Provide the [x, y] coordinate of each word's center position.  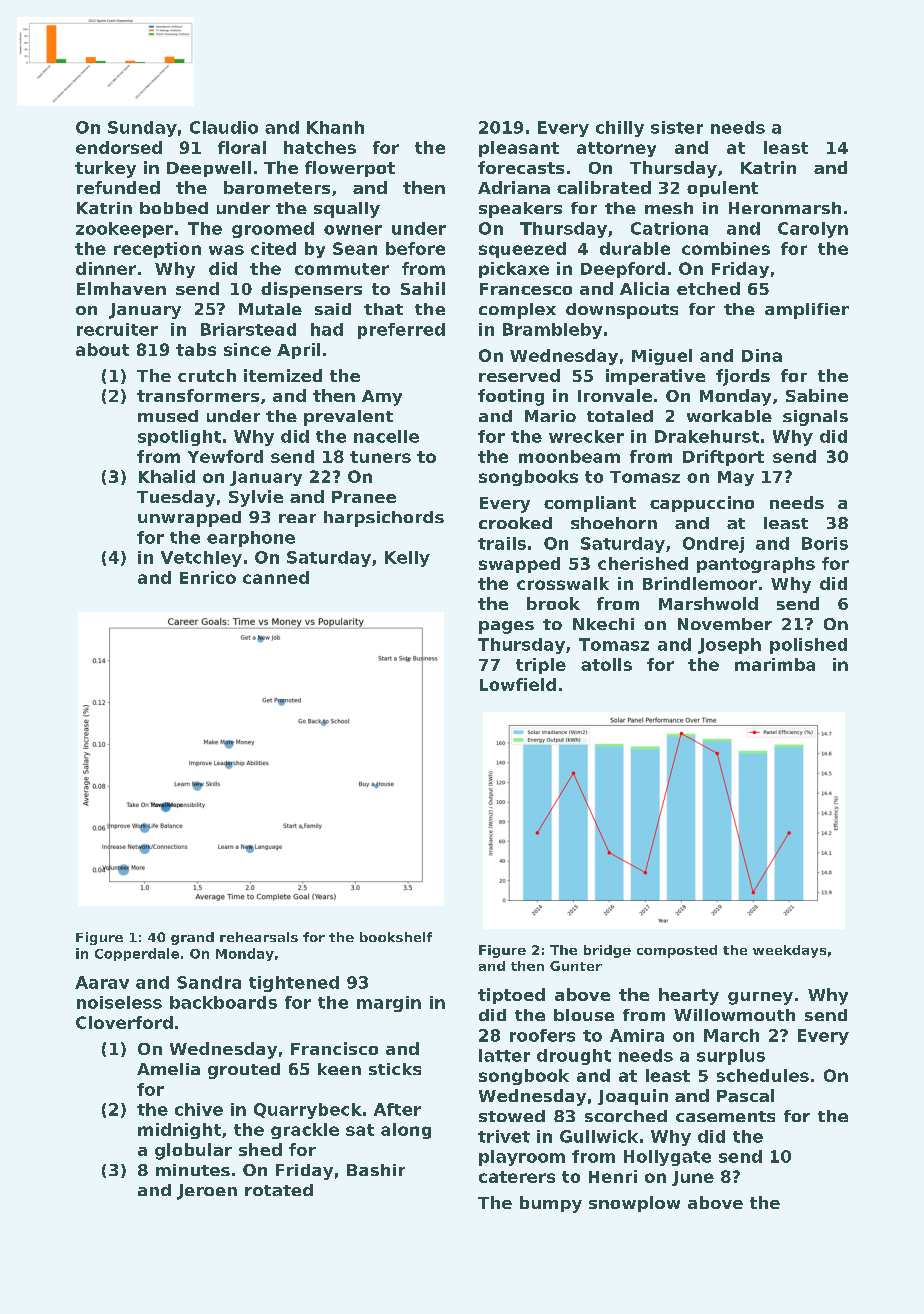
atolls [606, 664]
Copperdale [137, 954]
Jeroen [207, 1192]
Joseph [729, 646]
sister [677, 127]
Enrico [208, 577]
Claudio [224, 127]
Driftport [723, 458]
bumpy [551, 1204]
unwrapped [189, 519]
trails [502, 543]
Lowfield [518, 684]
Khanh [335, 127]
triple [541, 666]
